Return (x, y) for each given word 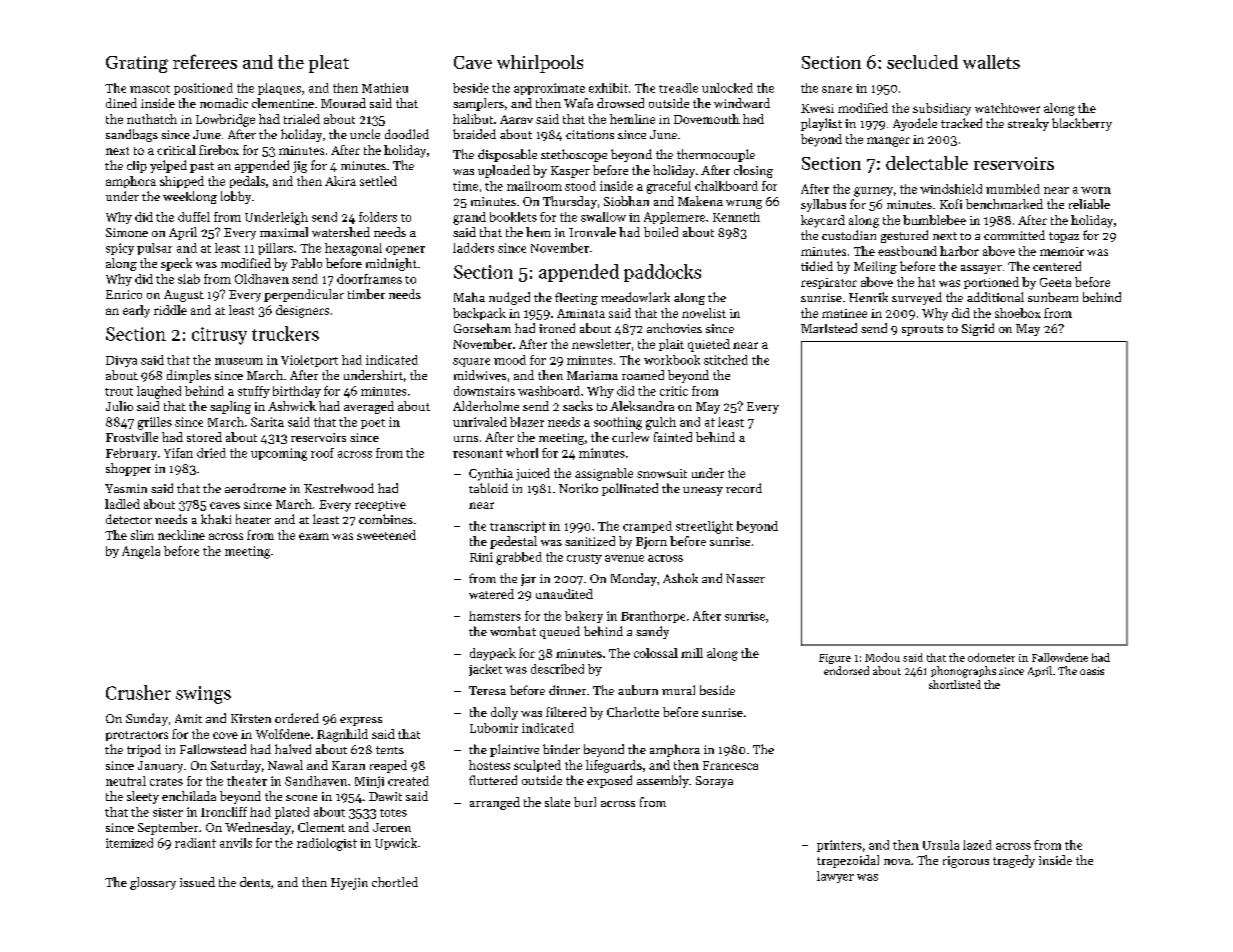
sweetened (386, 535)
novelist (704, 313)
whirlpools (540, 64)
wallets (991, 62)
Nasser (745, 578)
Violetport (309, 361)
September (168, 828)
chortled (395, 882)
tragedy (1014, 861)
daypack (493, 654)
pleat (329, 64)
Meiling (875, 267)
